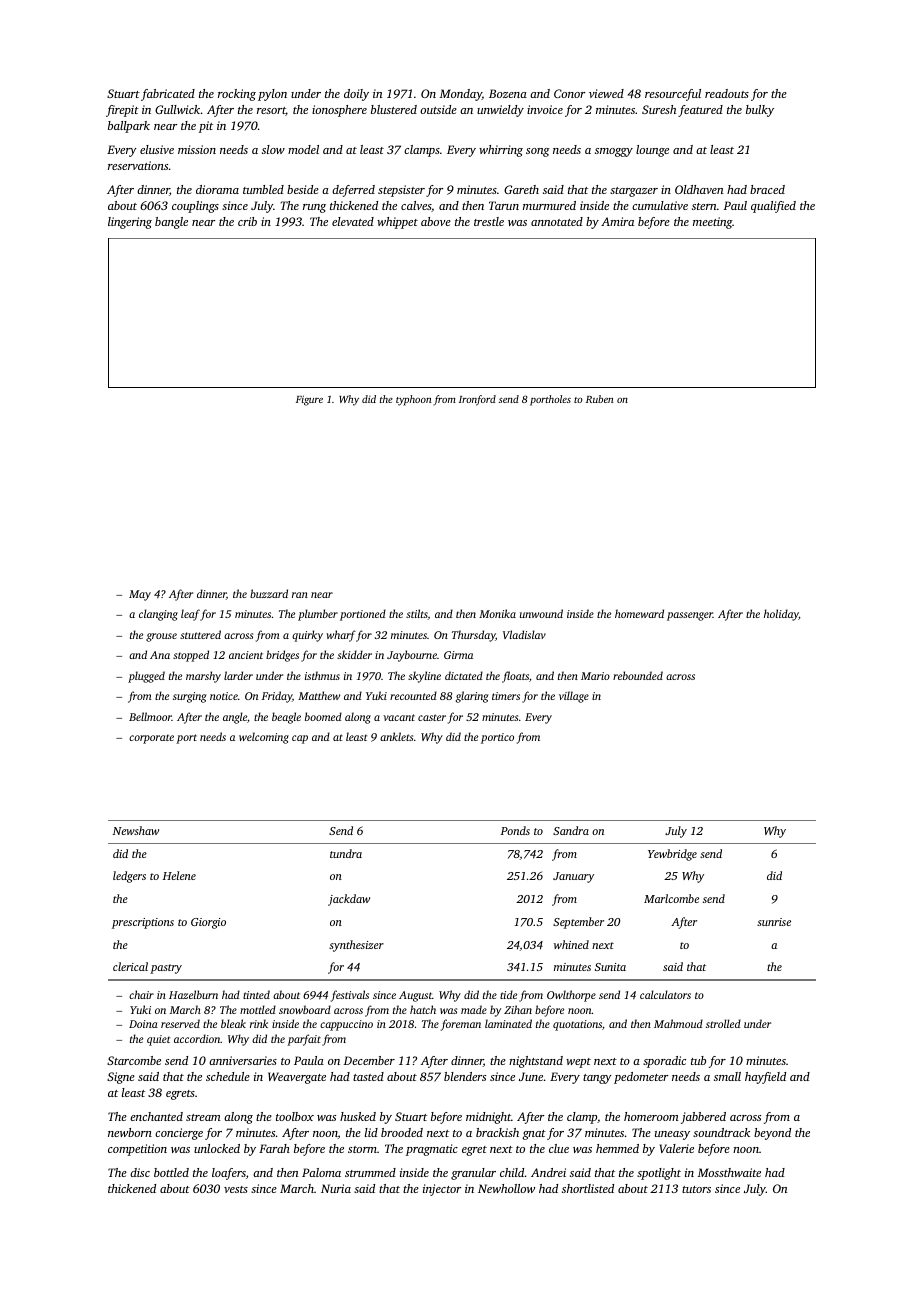  I want to click on Conor, so click(569, 93).
